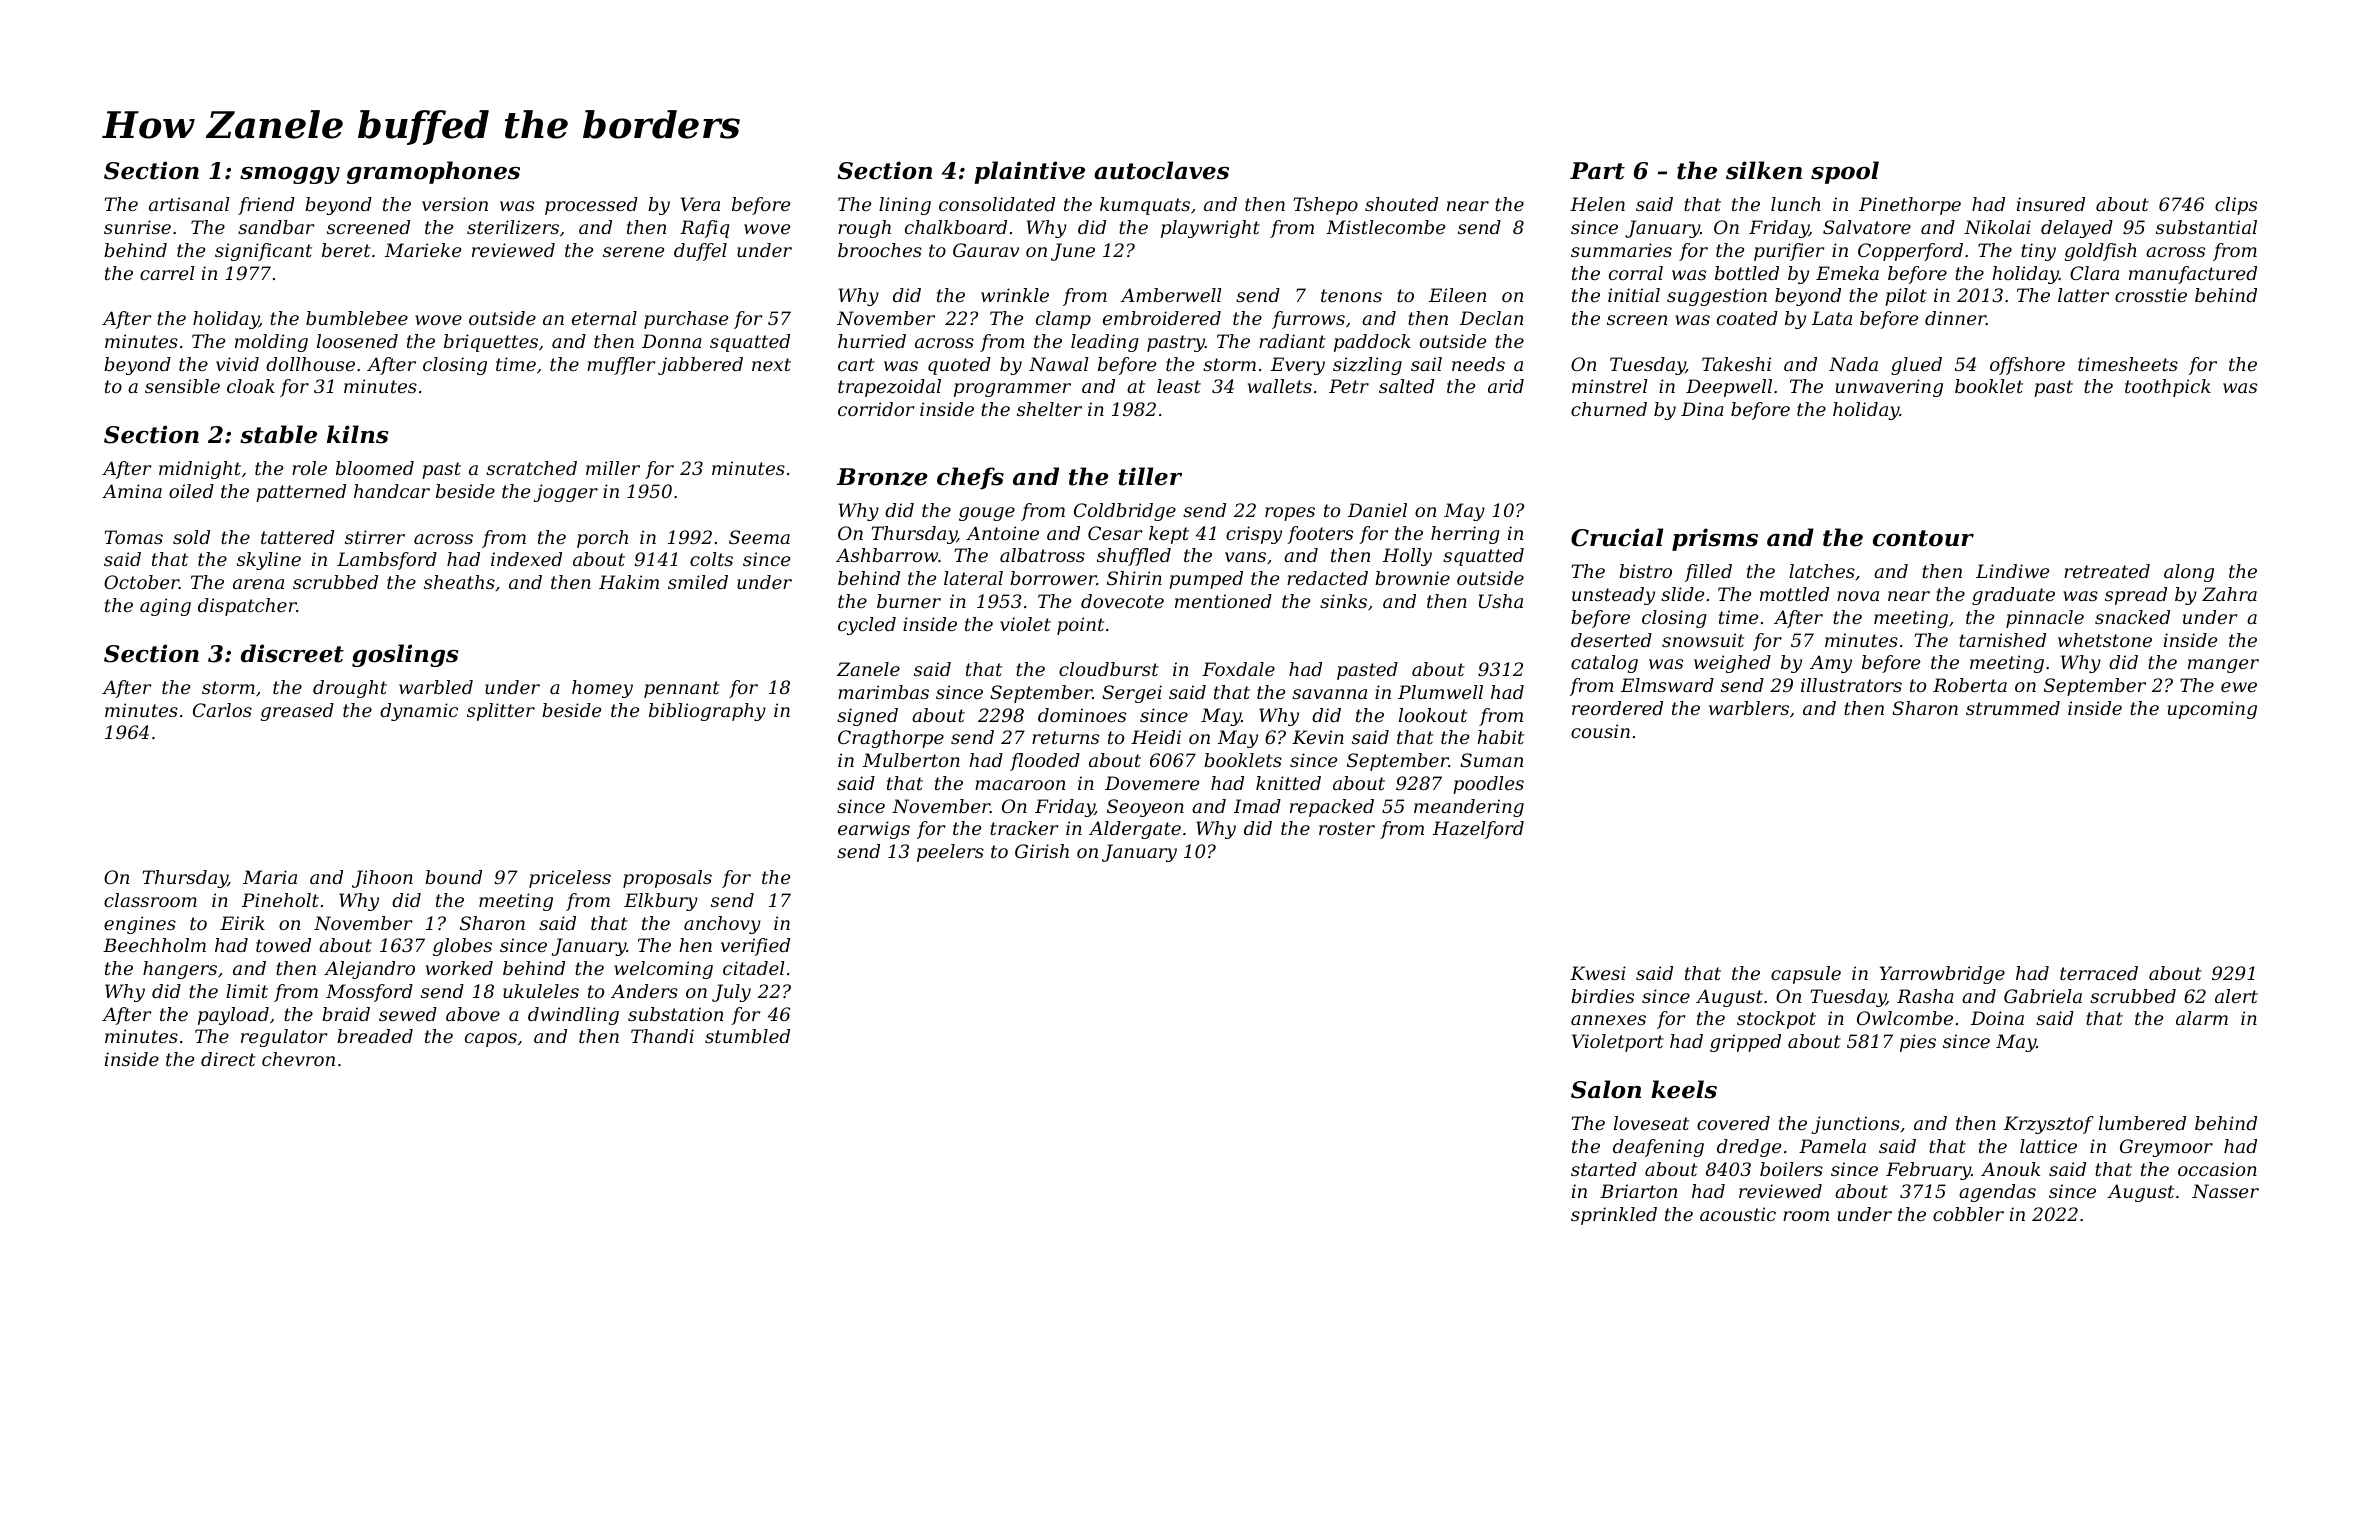 This page has width=2362, height=1529. I want to click on dispatcher, so click(247, 607).
